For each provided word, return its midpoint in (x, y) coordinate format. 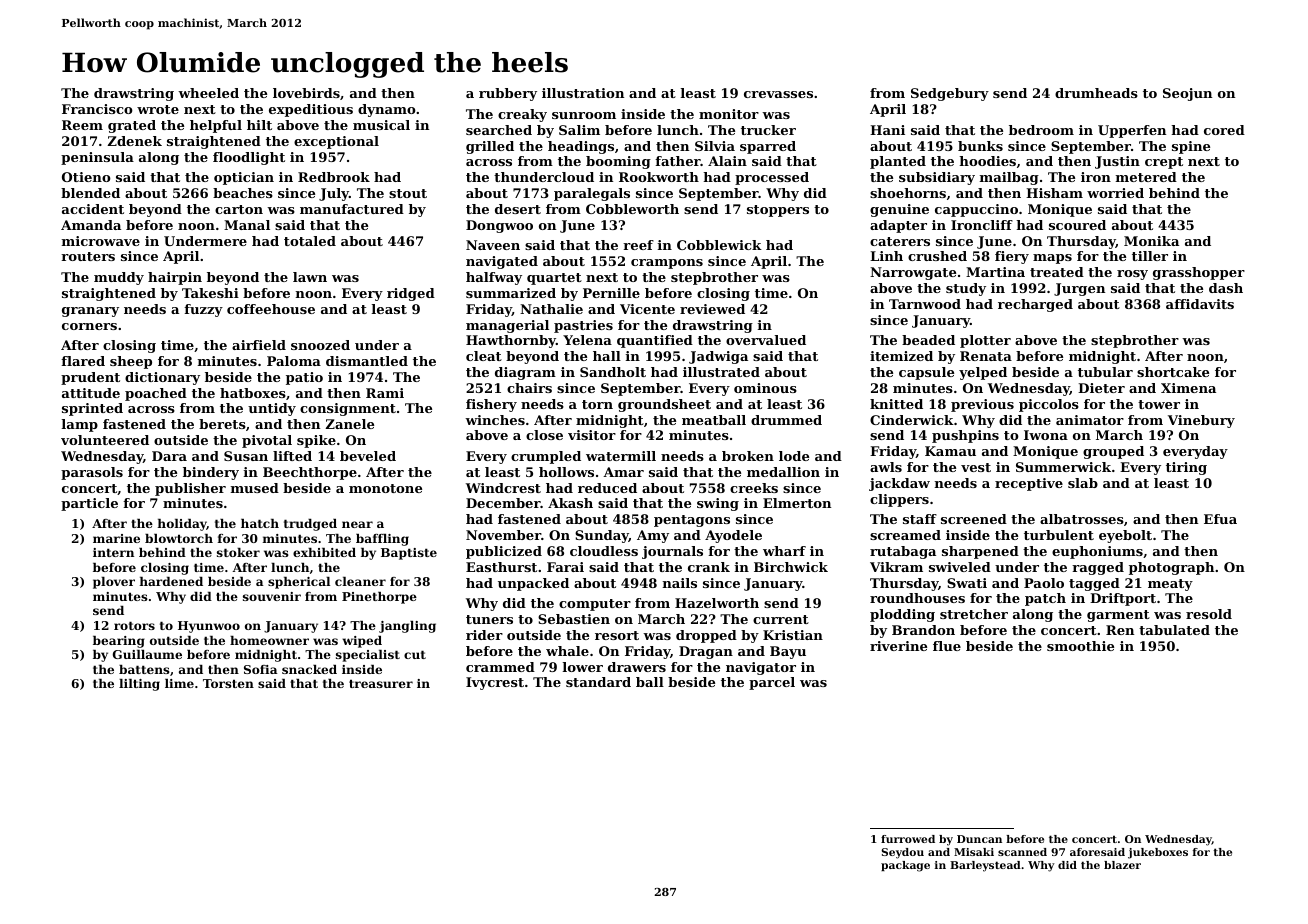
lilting (139, 685)
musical (381, 125)
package (905, 866)
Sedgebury (950, 94)
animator (1090, 420)
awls (886, 467)
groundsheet (664, 405)
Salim (579, 130)
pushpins (965, 436)
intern (113, 552)
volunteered (105, 440)
